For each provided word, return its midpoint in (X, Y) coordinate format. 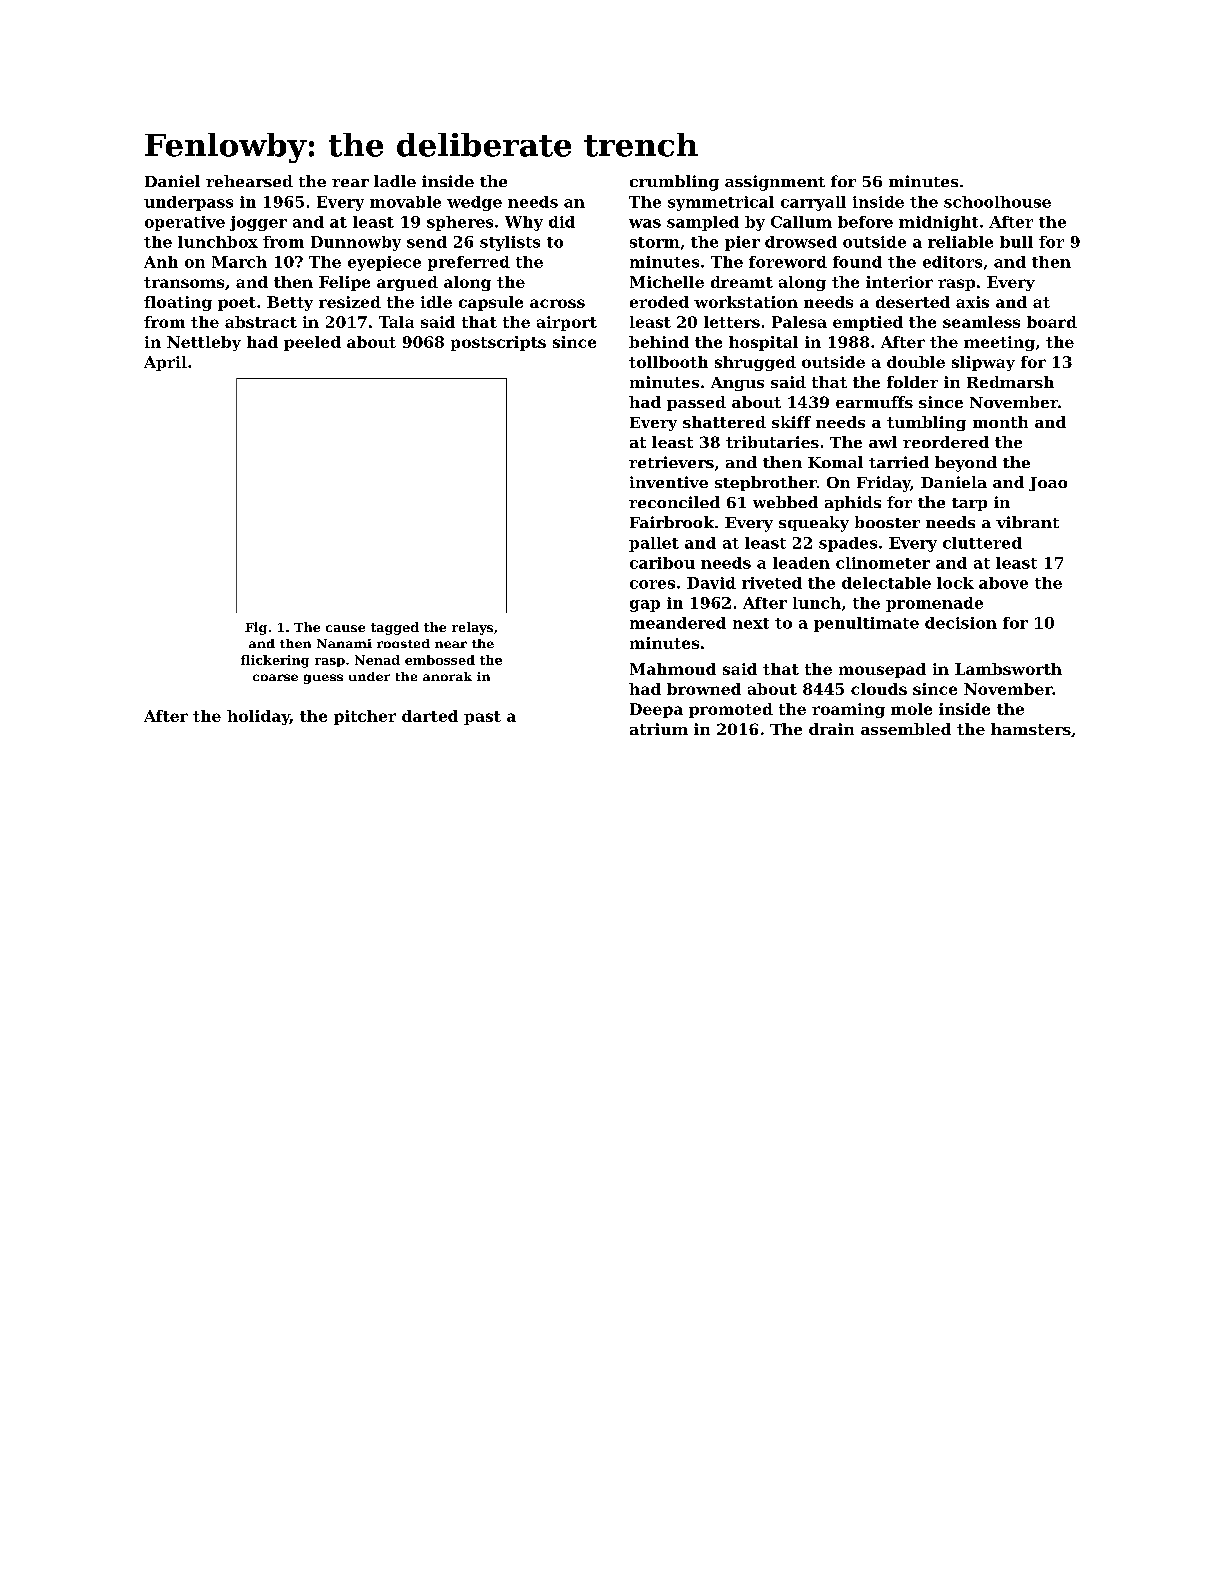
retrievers (671, 462)
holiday (258, 717)
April (165, 363)
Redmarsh (1010, 382)
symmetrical (721, 203)
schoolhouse (997, 202)
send (427, 242)
